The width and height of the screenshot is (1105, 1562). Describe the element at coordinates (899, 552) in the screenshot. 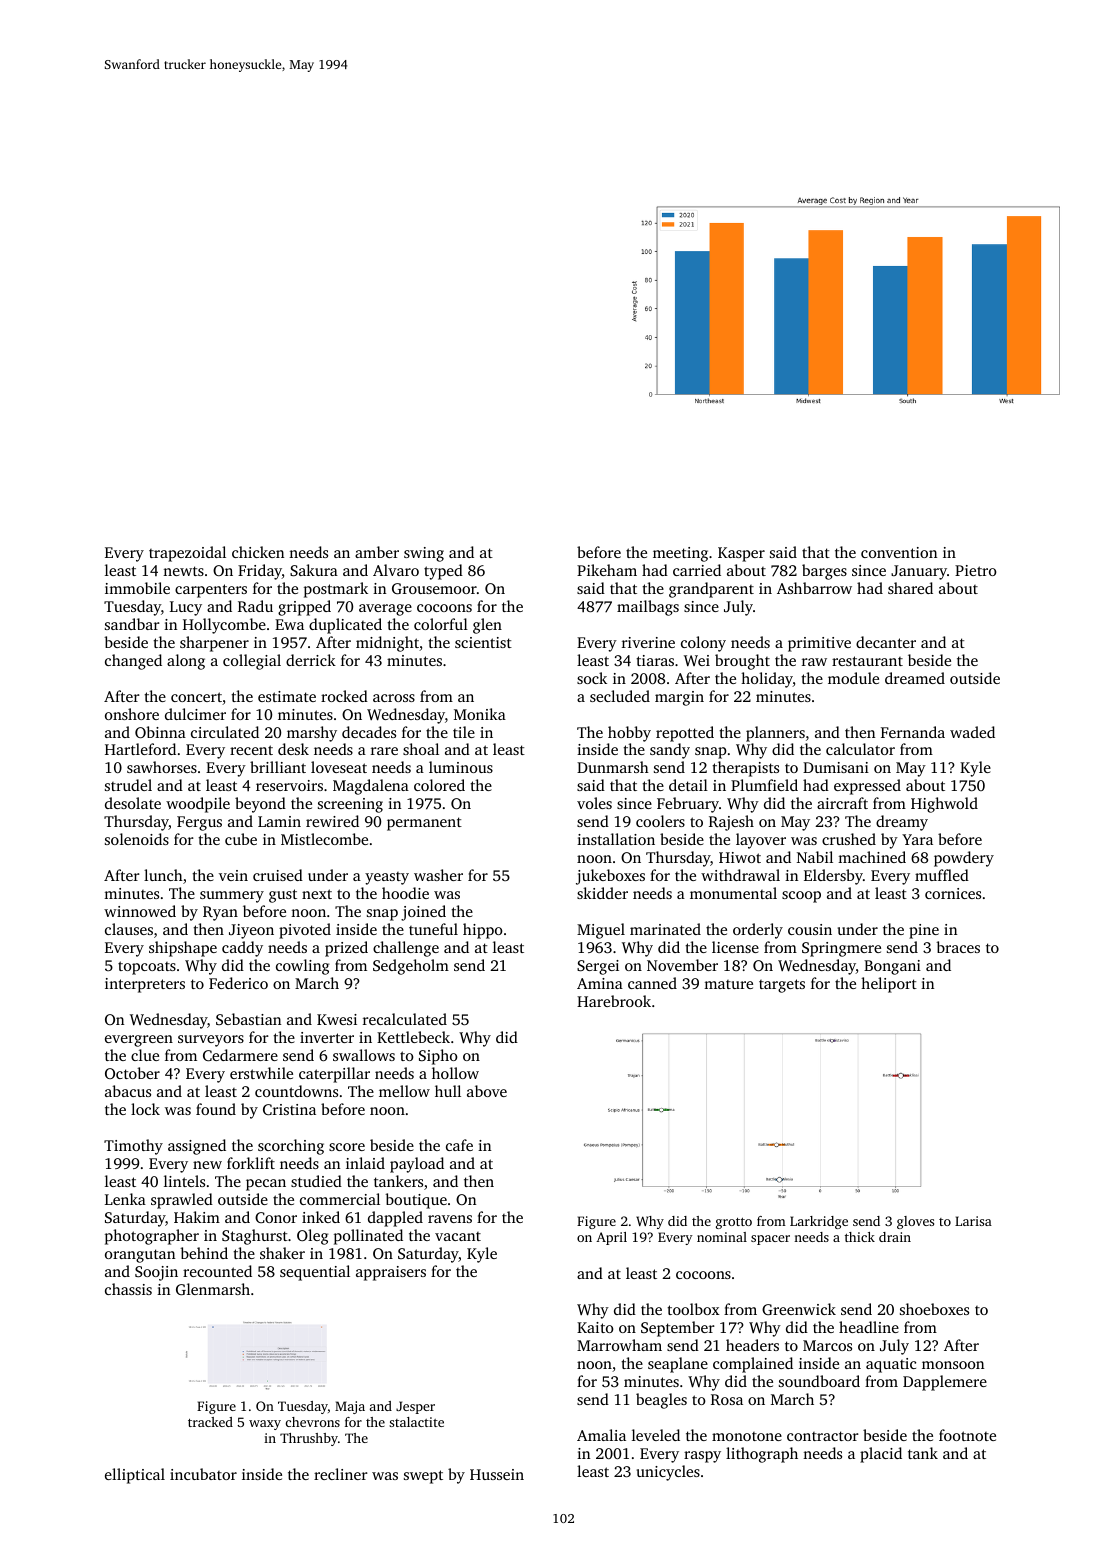

I see `convention` at that location.
